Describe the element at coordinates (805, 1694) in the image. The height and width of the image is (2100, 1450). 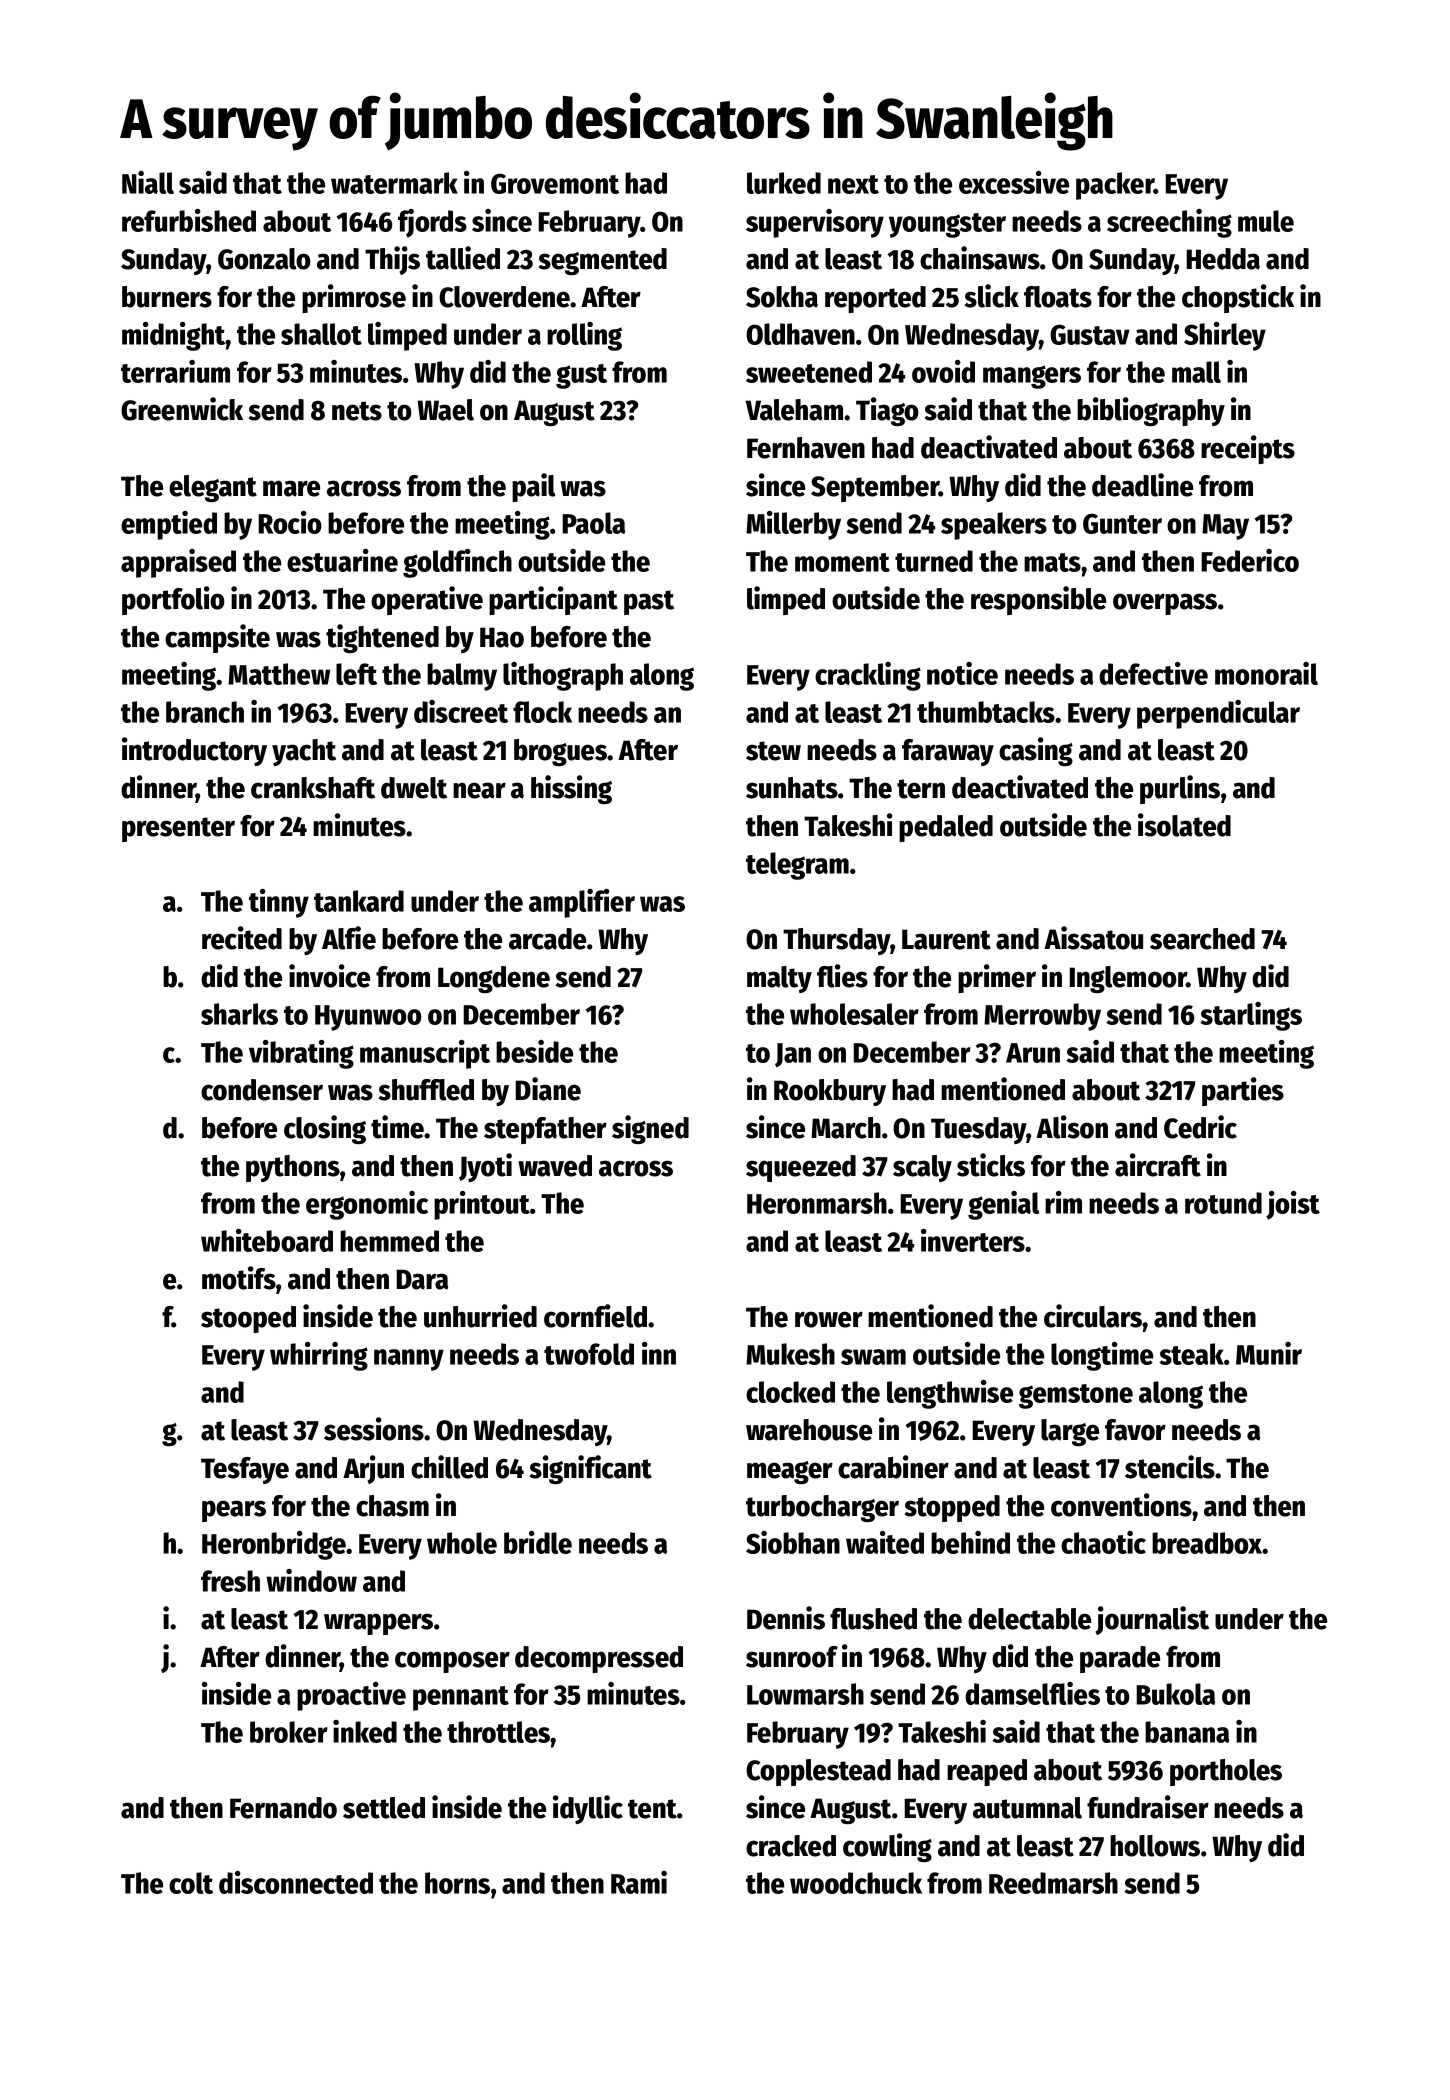
I see `Lowmarsh` at that location.
